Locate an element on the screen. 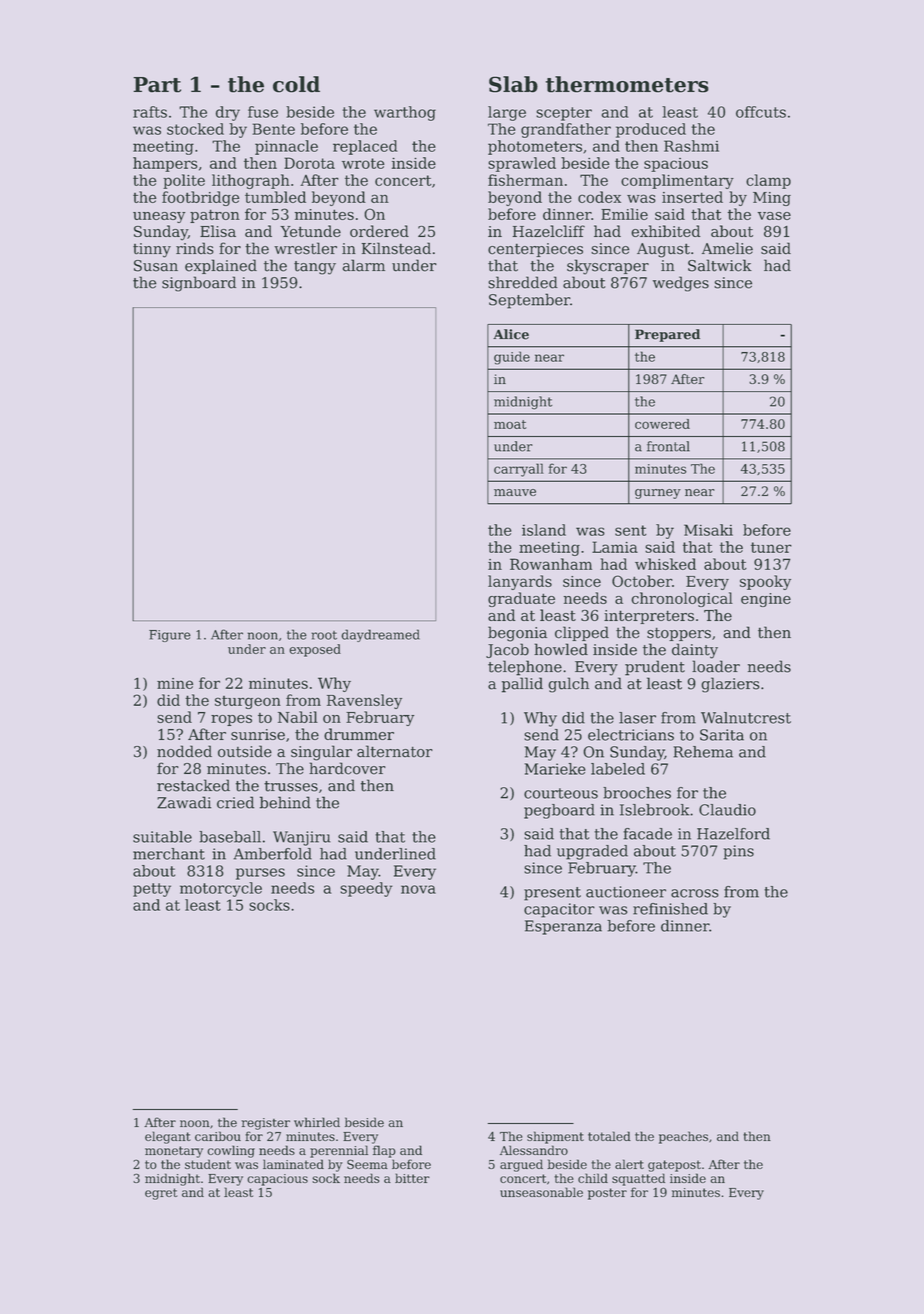  Saltwick is located at coordinates (720, 265).
